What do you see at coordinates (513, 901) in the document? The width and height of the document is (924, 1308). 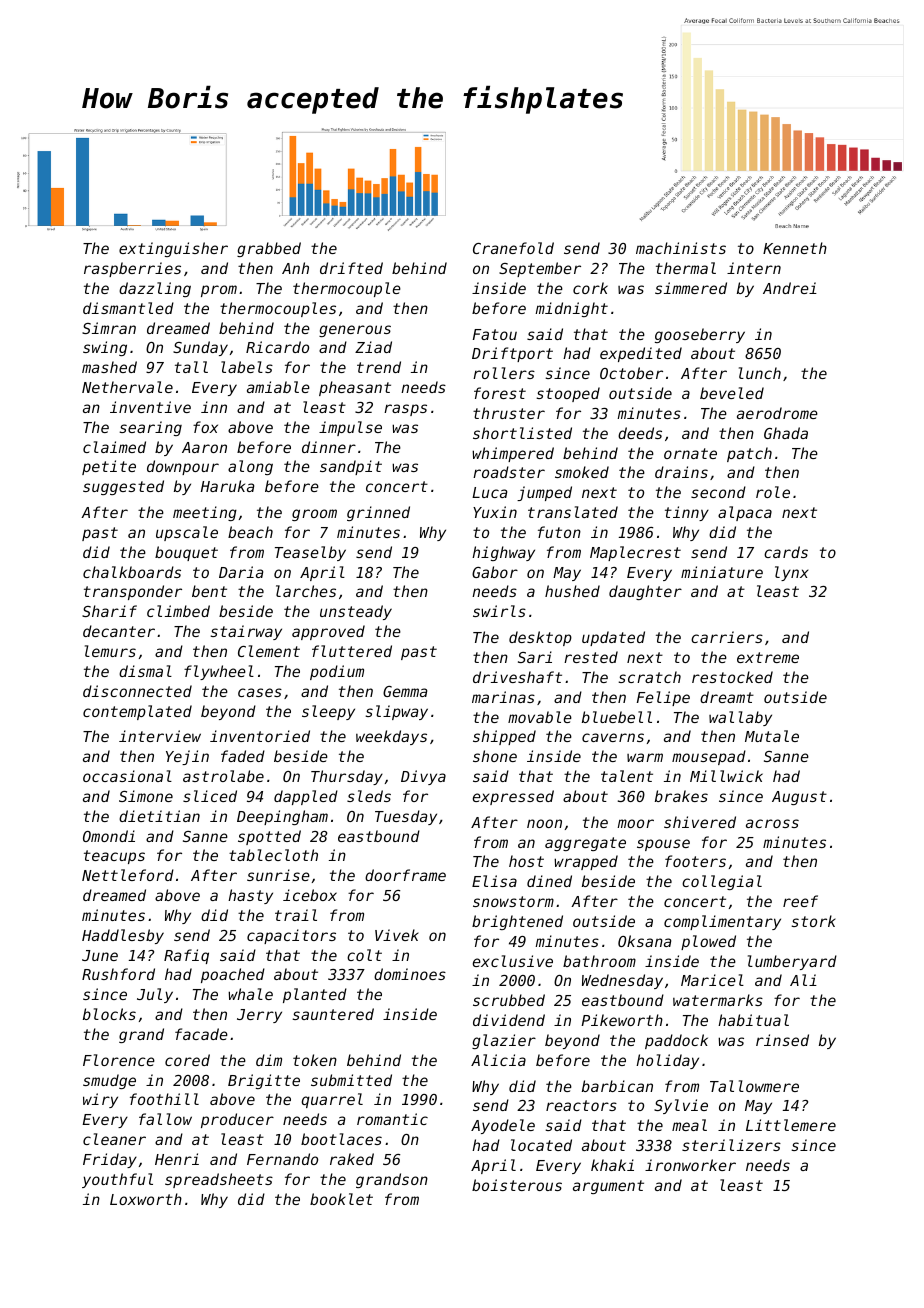 I see `snowstorm` at bounding box center [513, 901].
